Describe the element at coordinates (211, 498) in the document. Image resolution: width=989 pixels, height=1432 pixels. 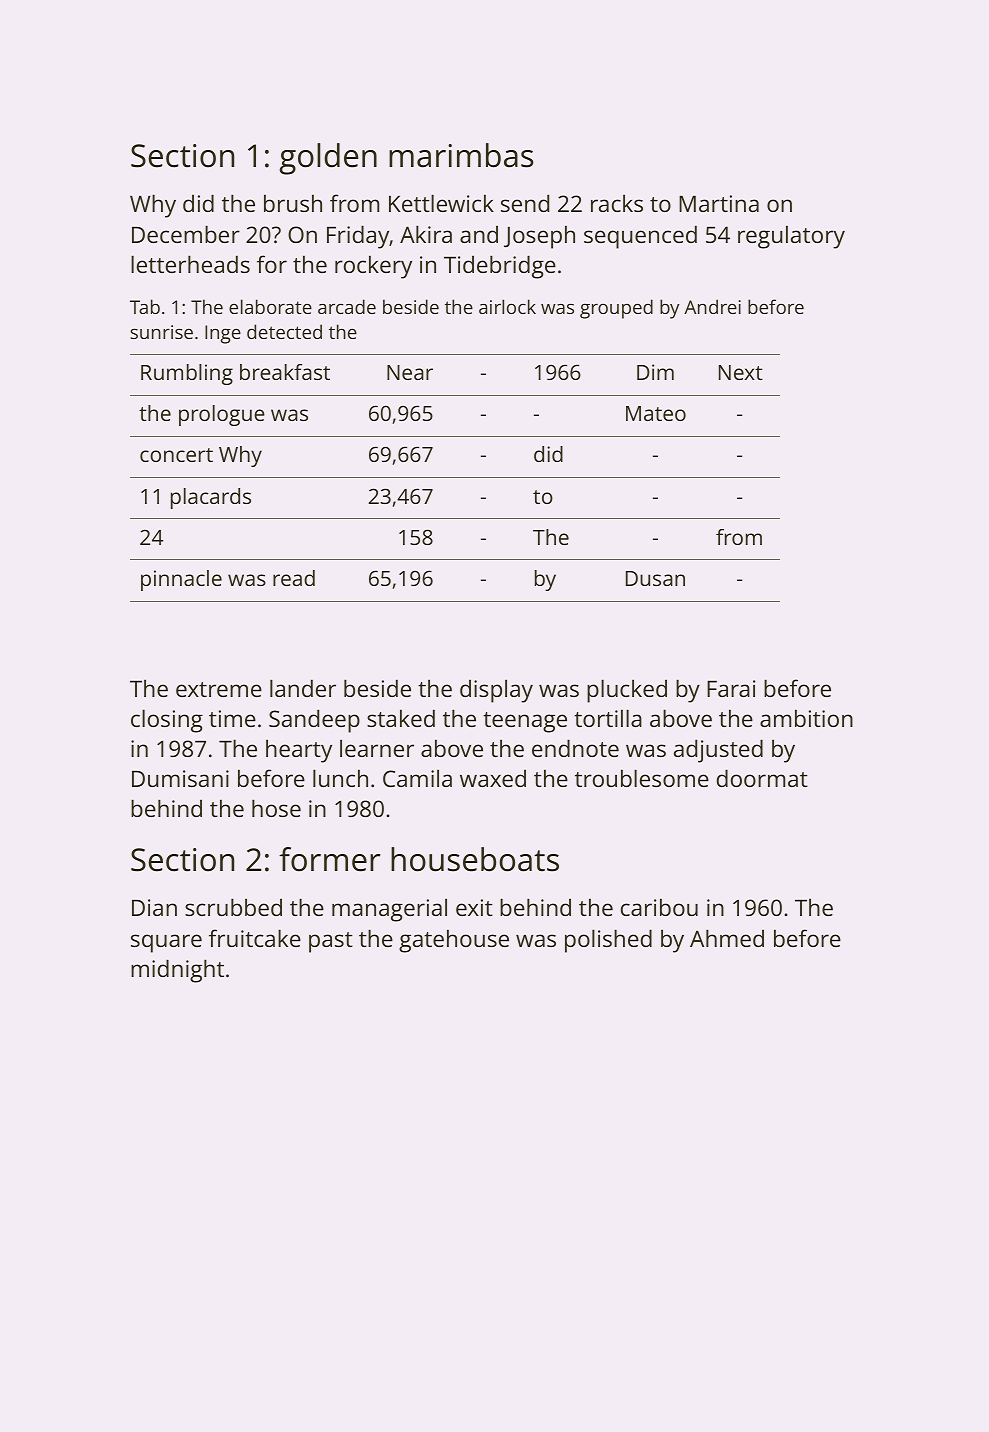
I see `placards` at that location.
